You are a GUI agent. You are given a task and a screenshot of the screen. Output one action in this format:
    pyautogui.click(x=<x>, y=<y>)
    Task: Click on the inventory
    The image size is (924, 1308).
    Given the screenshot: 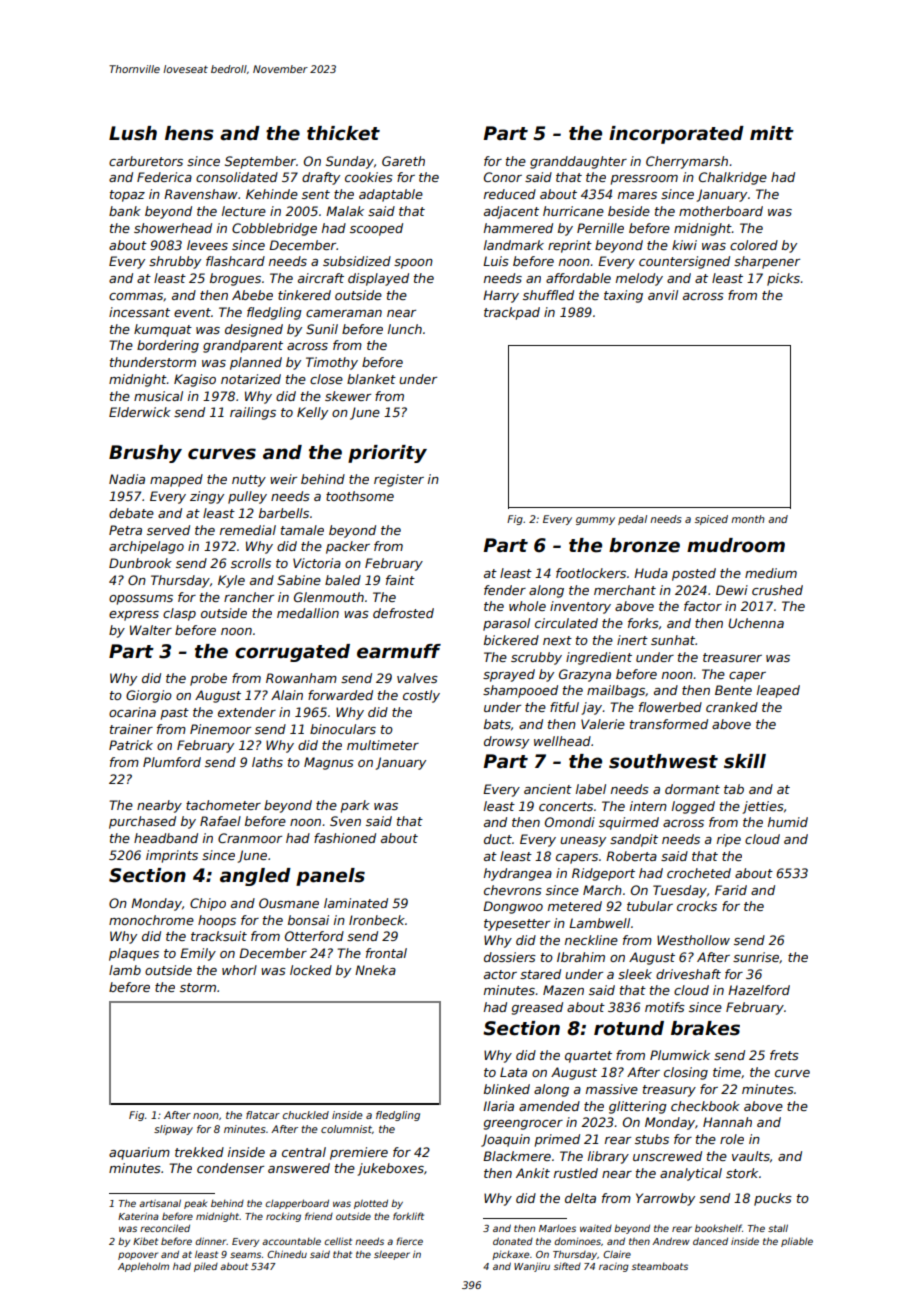 What is the action you would take?
    pyautogui.click(x=580, y=607)
